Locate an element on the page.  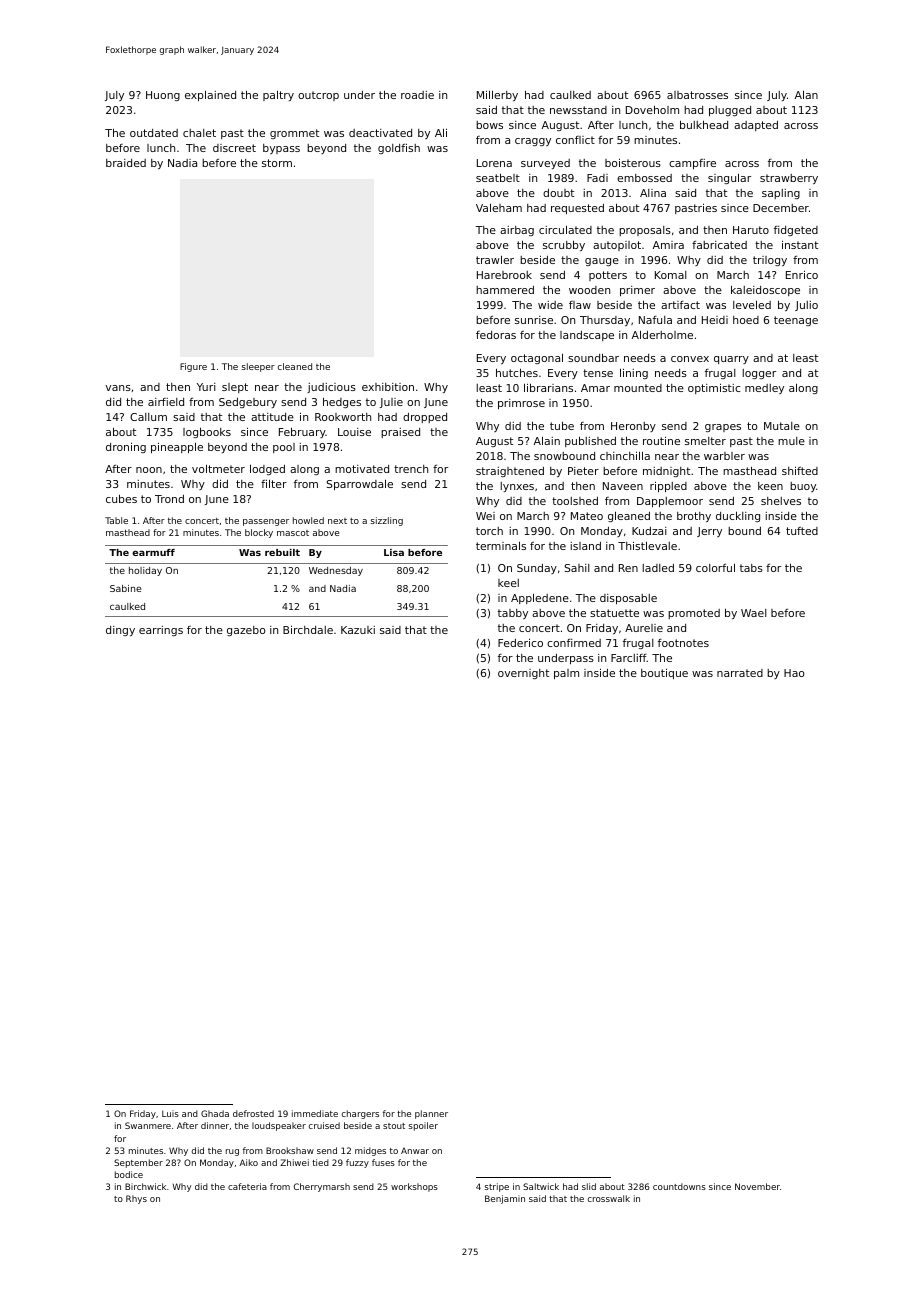
earmuff is located at coordinates (153, 552).
